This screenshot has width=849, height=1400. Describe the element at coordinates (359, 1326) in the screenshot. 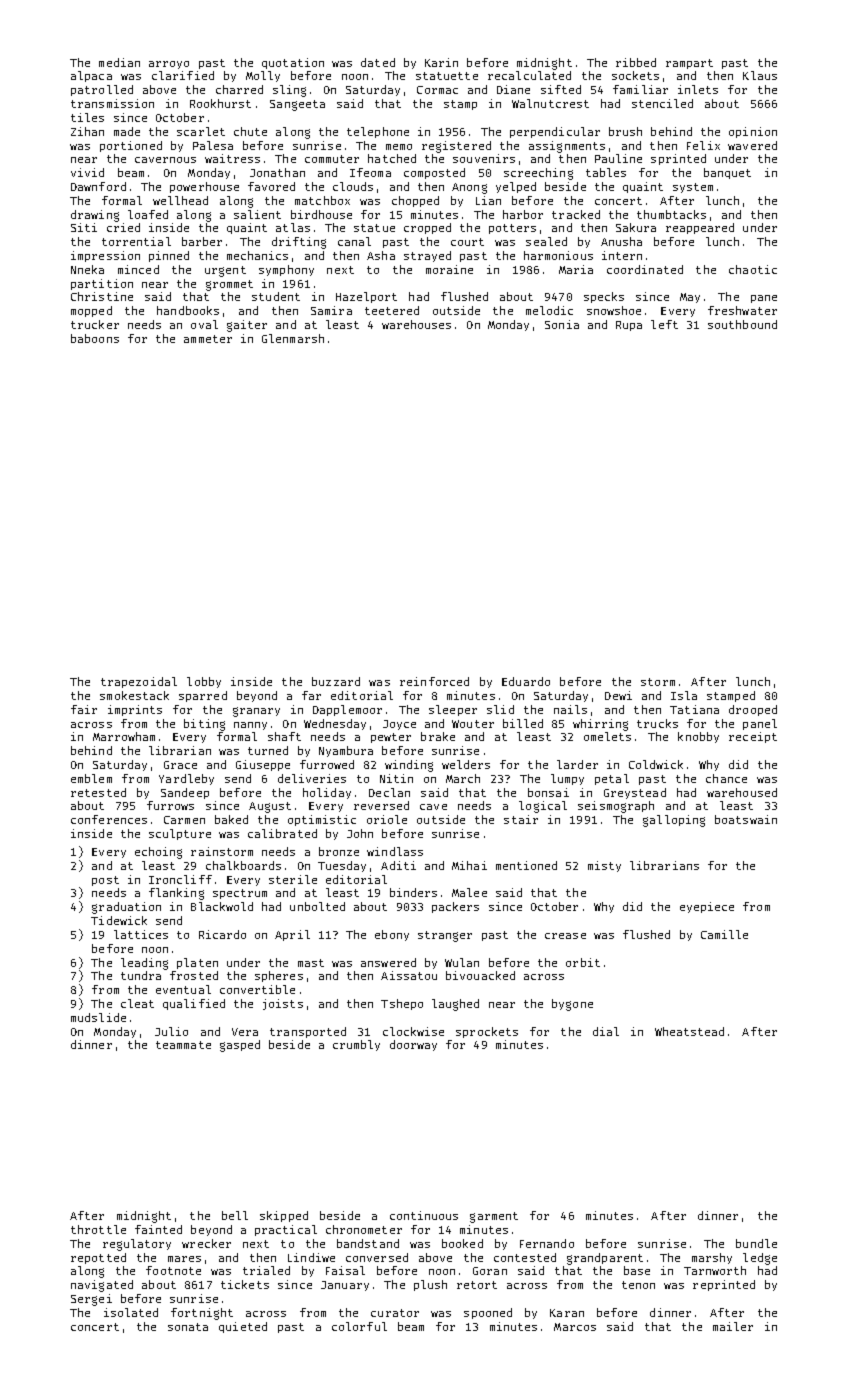

I see `colorful` at that location.
